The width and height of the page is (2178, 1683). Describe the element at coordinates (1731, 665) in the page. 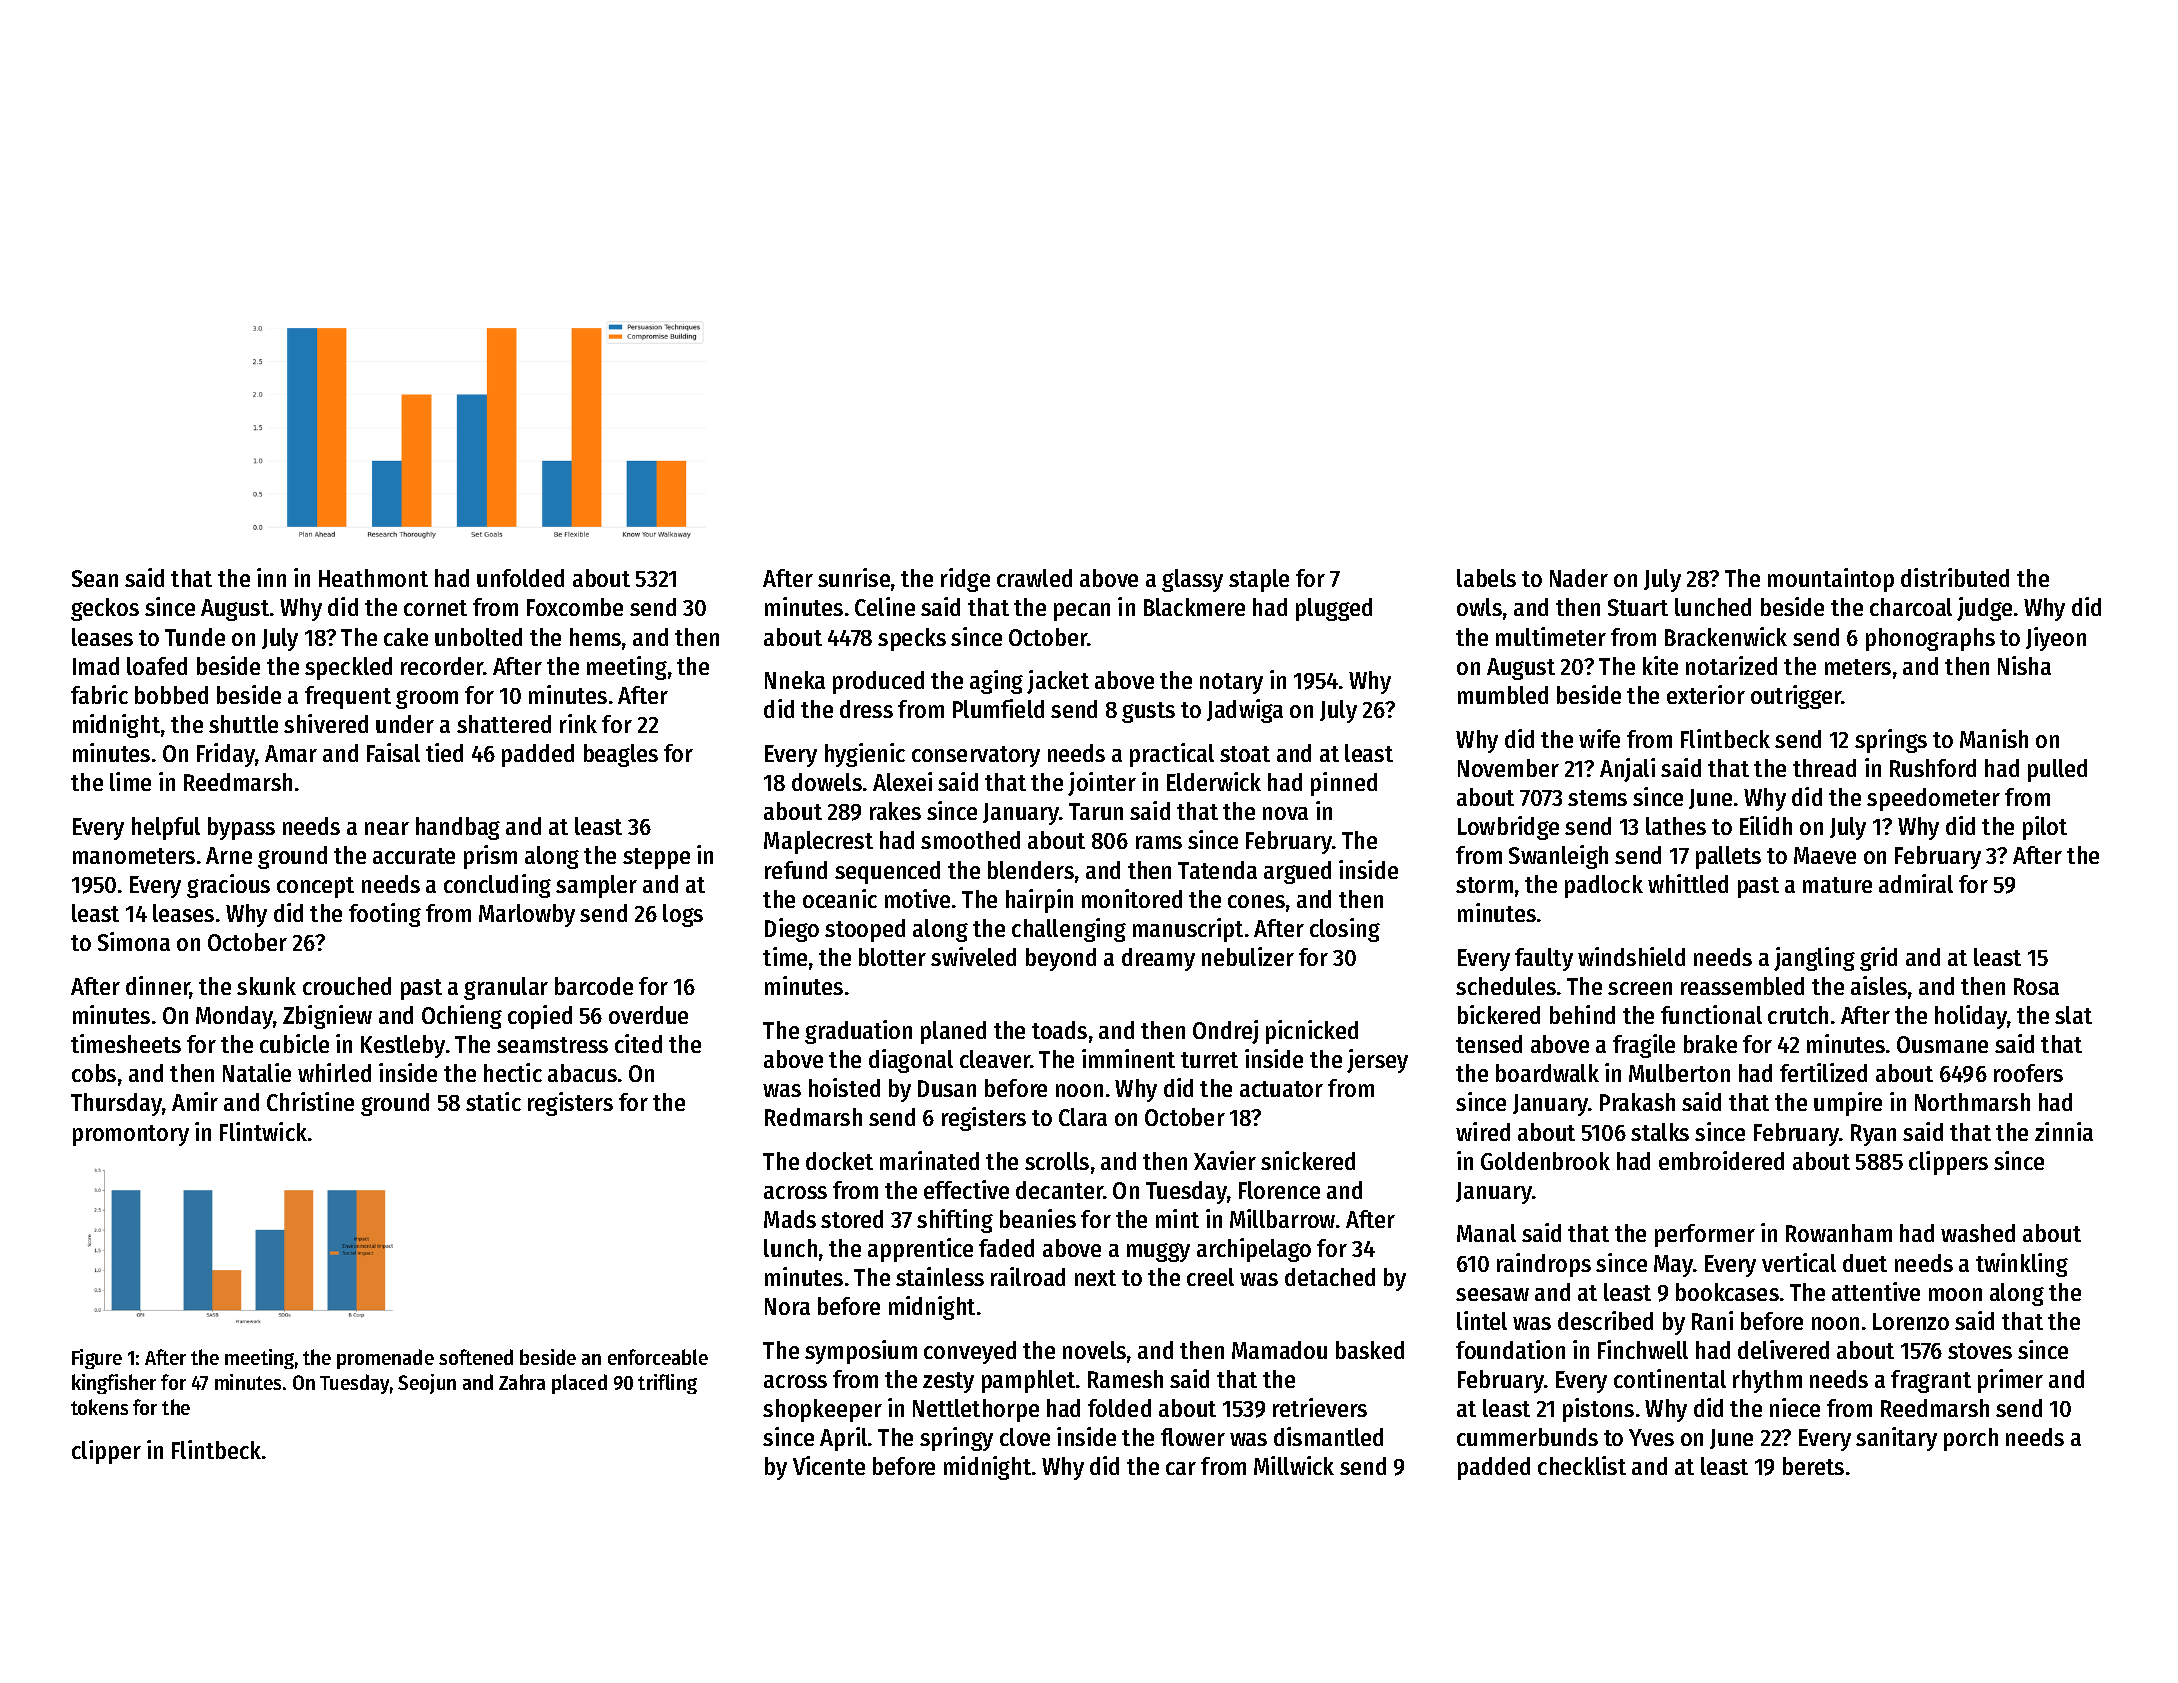

I see `notarized` at that location.
